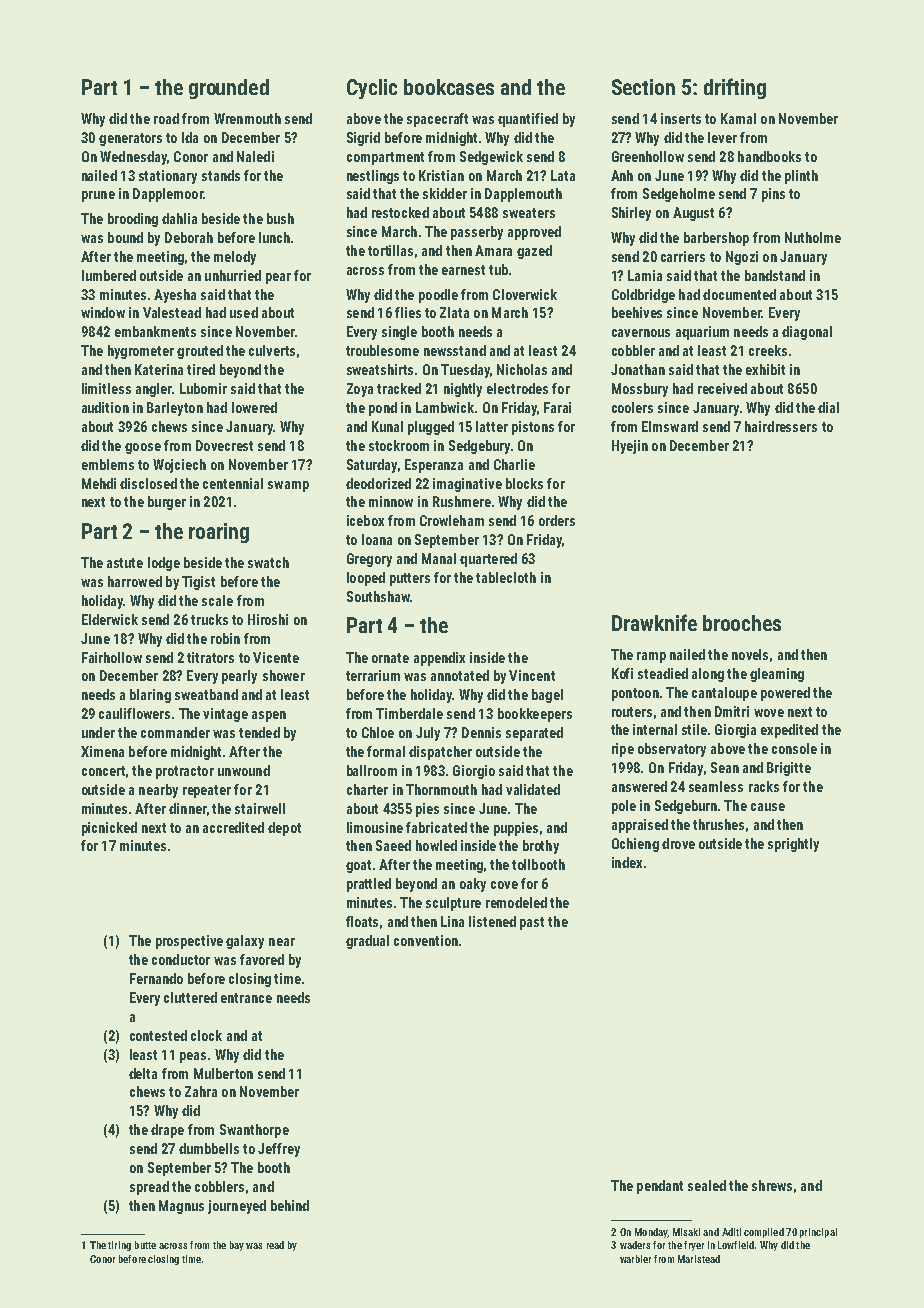 The image size is (924, 1308). I want to click on Sedgewick, so click(491, 158).
